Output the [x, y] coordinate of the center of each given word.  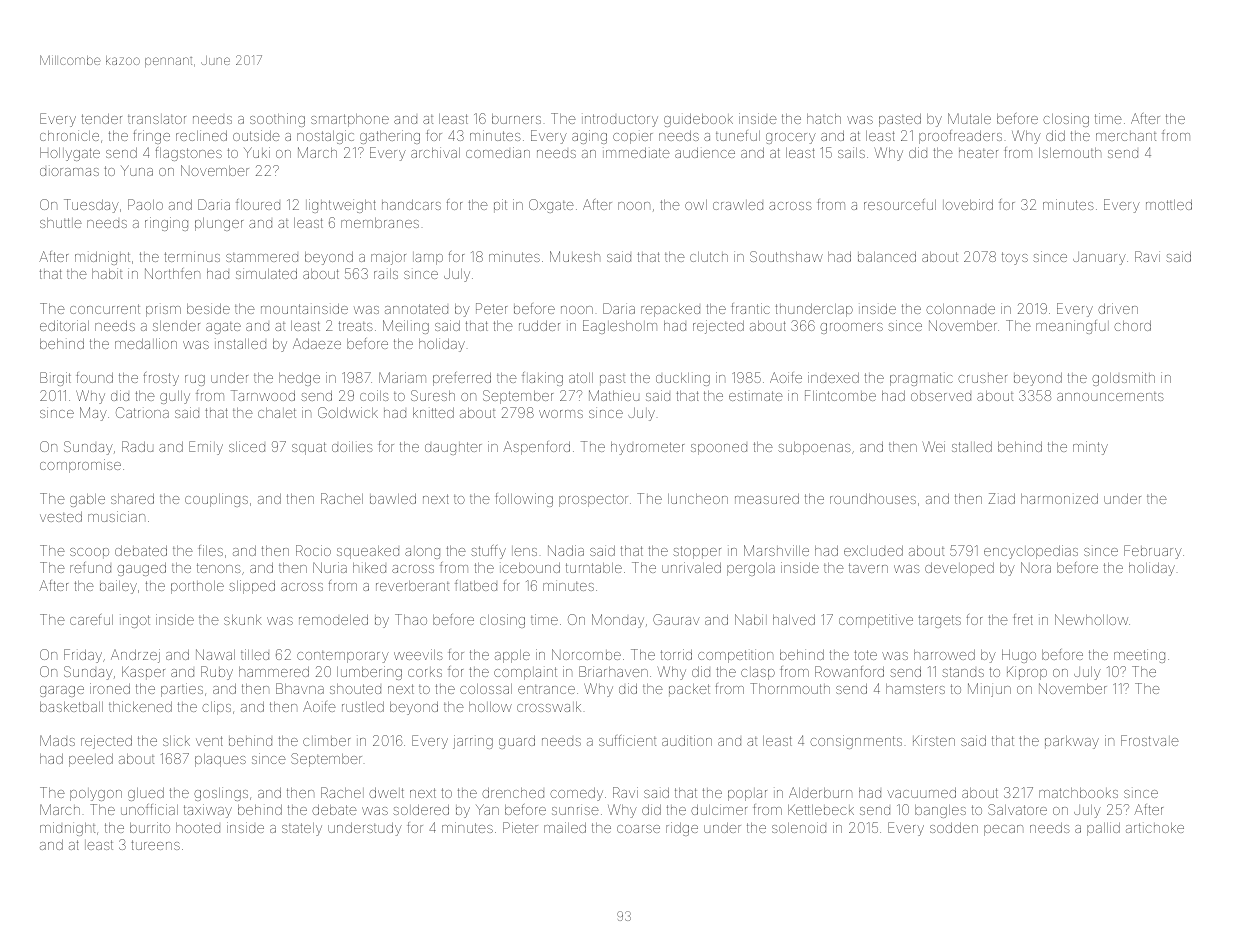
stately [302, 829]
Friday [83, 656]
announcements [1110, 396]
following [524, 500]
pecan [1003, 830]
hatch [824, 119]
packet [689, 690]
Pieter [520, 827]
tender [102, 119]
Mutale [969, 118]
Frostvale [1150, 740]
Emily [206, 448]
